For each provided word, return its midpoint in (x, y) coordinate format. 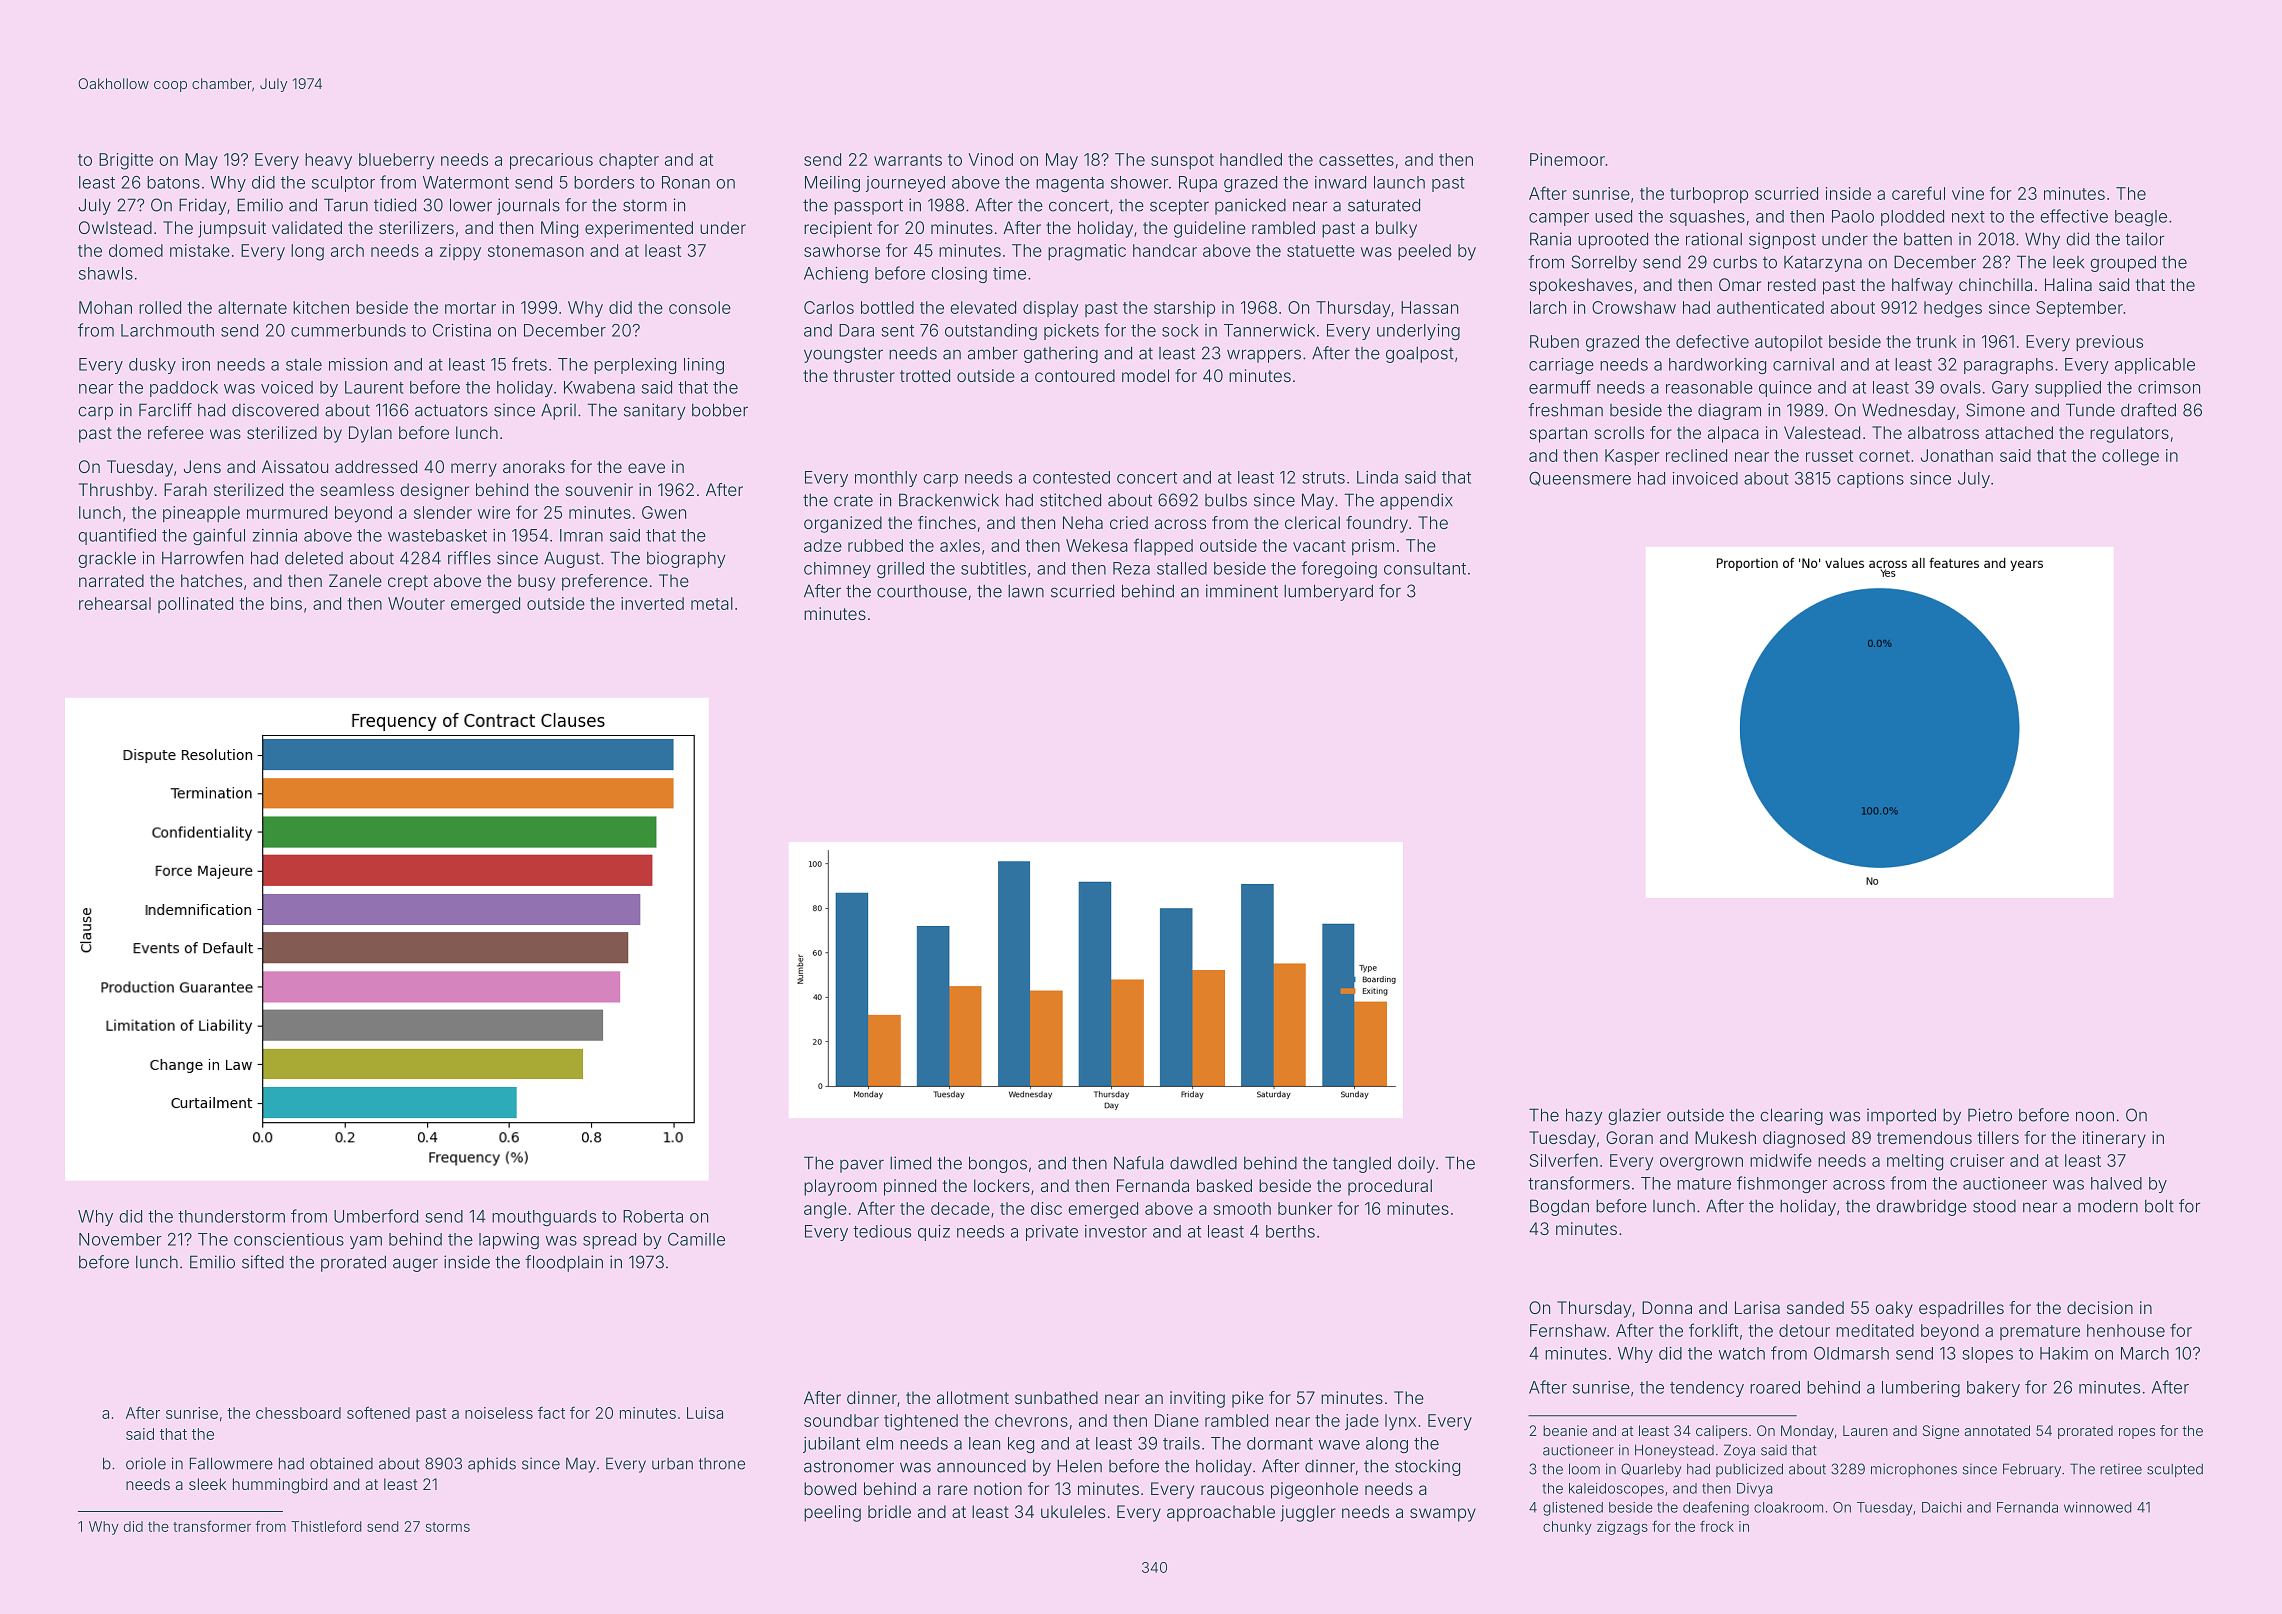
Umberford (376, 1216)
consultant (1425, 568)
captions (1870, 480)
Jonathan (1957, 455)
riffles (469, 558)
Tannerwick (1269, 330)
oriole (146, 1463)
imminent (1242, 591)
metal (712, 603)
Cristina (462, 330)
